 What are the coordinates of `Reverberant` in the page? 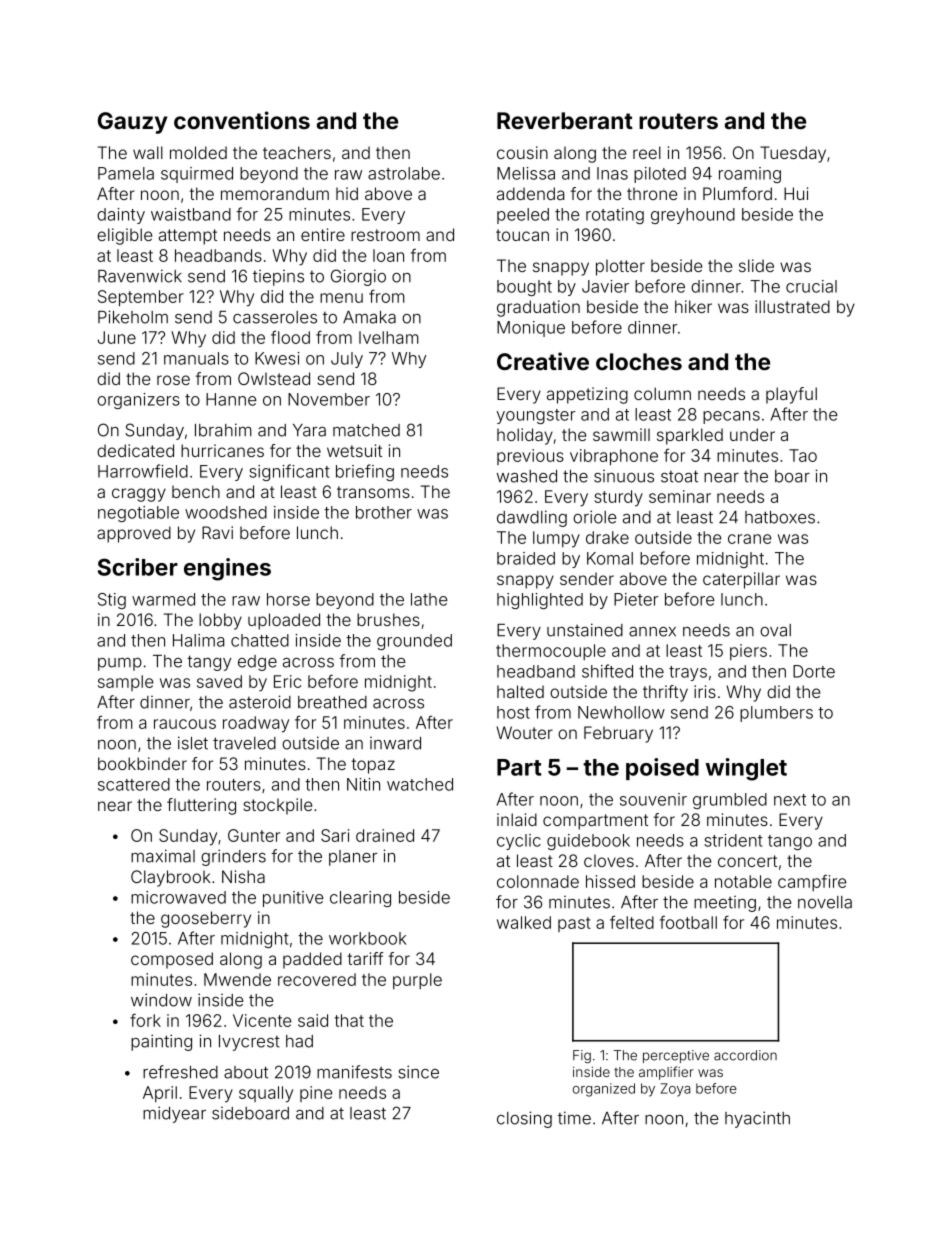 It's located at (565, 120).
